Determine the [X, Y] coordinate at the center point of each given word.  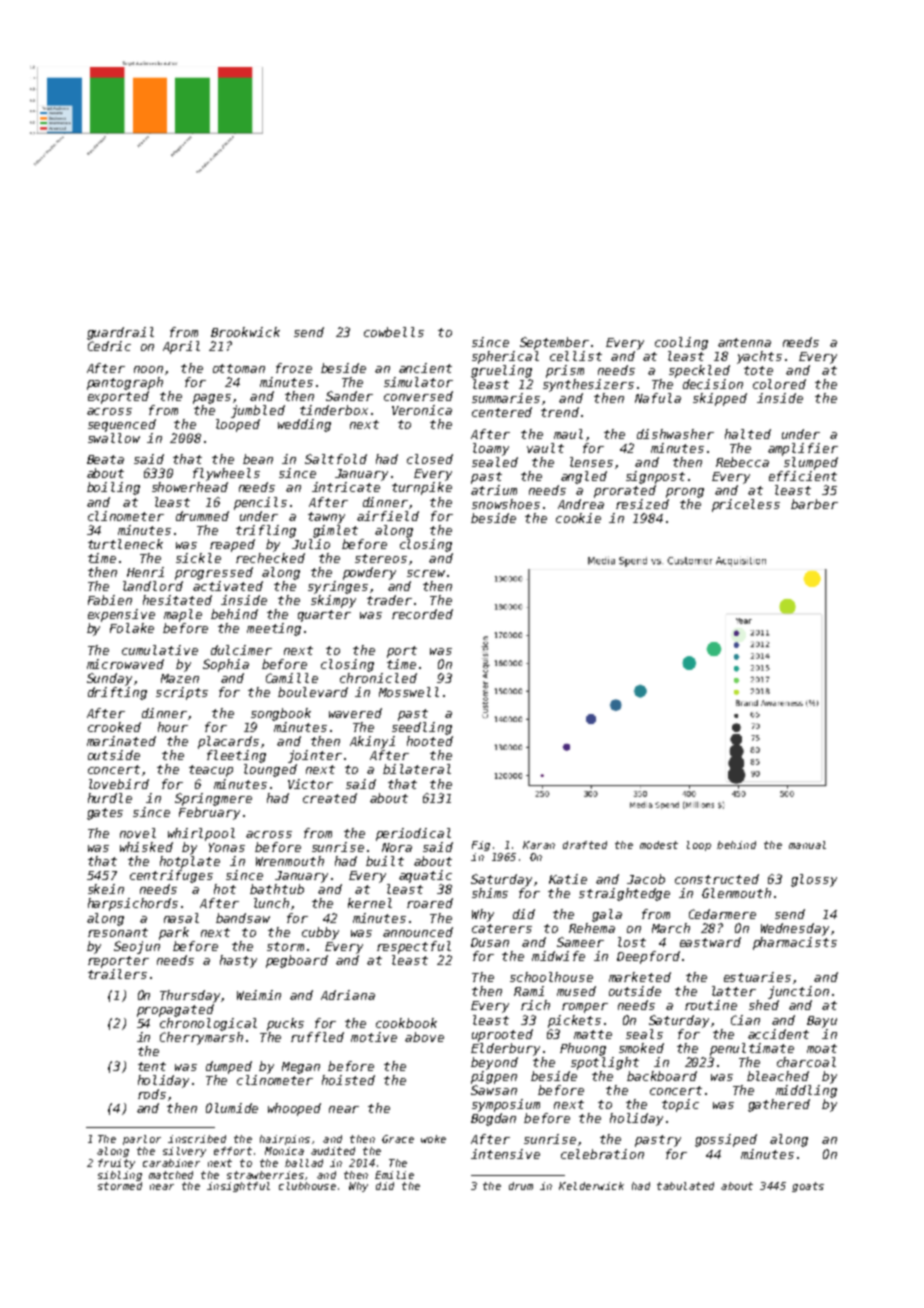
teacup [211, 771]
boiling [113, 488]
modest [659, 845]
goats [808, 1187]
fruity [116, 1164]
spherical [505, 357]
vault [545, 448]
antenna [744, 342]
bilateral [417, 769]
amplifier [803, 449]
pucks [285, 1024]
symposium [506, 1105]
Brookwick [245, 332]
